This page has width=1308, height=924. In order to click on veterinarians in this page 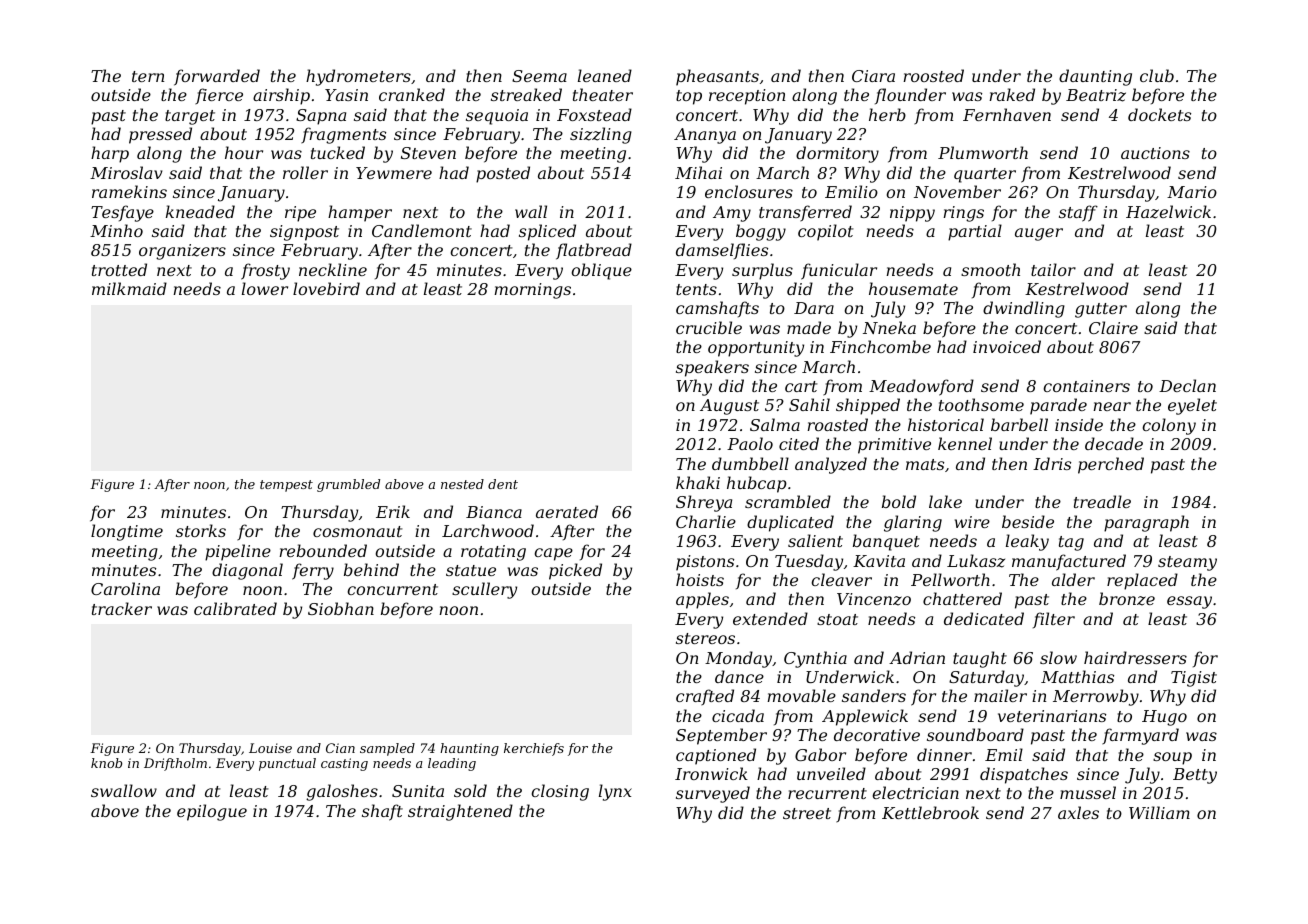, I will do `click(1052, 716)`.
